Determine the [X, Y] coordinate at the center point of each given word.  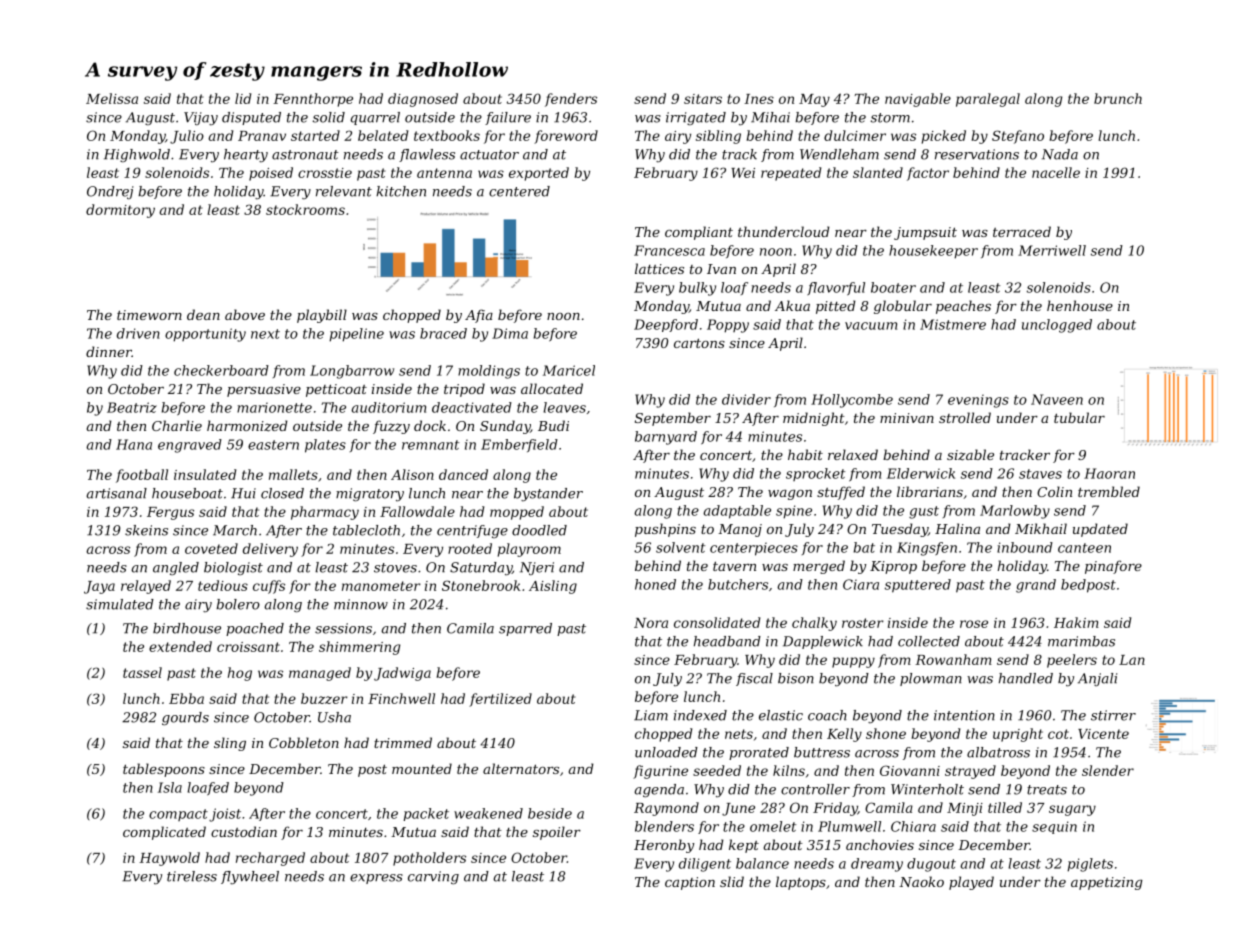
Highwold [137, 155]
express [376, 879]
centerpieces [754, 549]
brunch [1118, 98]
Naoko [921, 881]
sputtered [918, 586]
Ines [759, 99]
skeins [146, 530]
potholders [429, 859]
